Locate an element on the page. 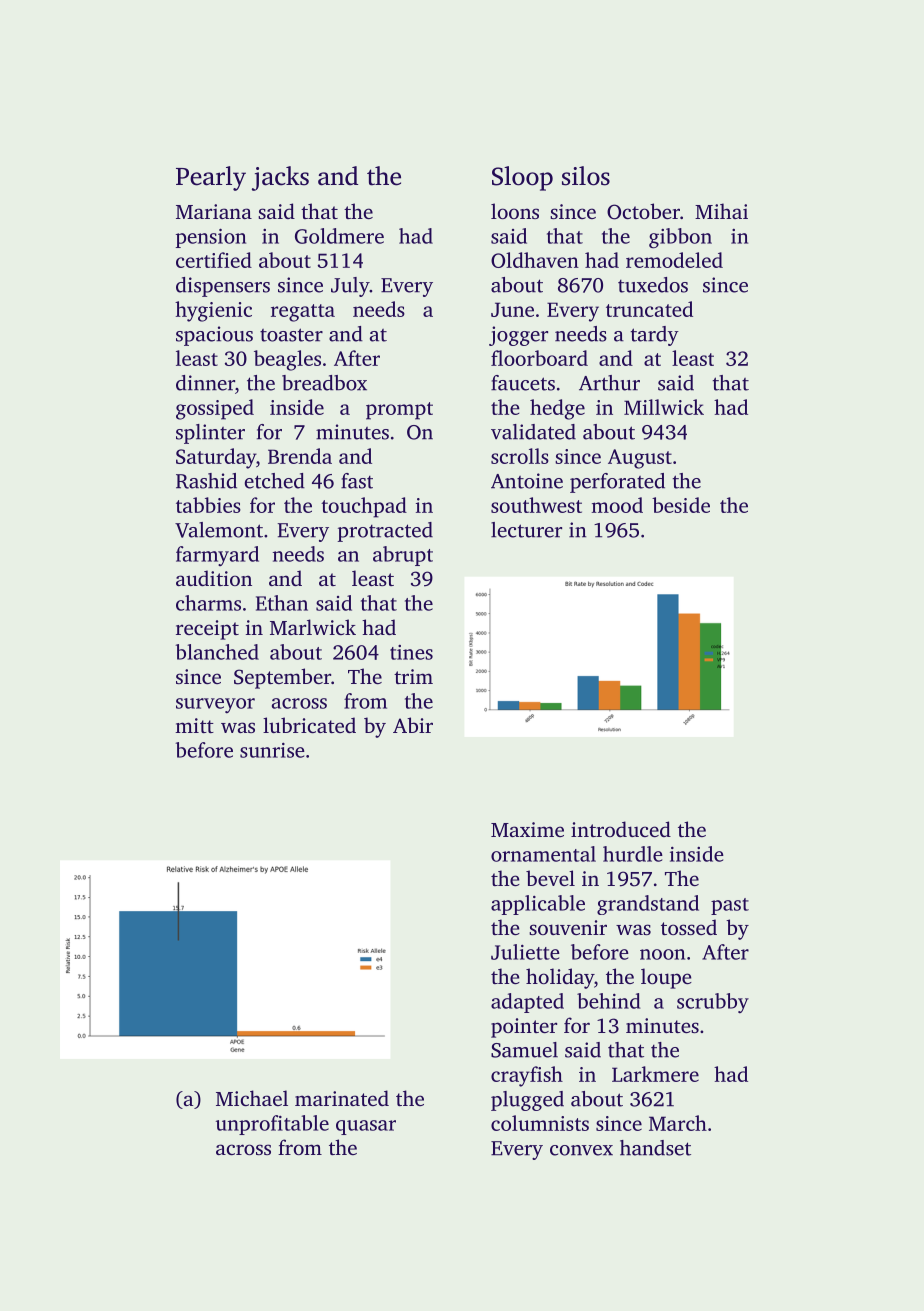 Image resolution: width=924 pixels, height=1311 pixels. Michael is located at coordinates (252, 1098).
